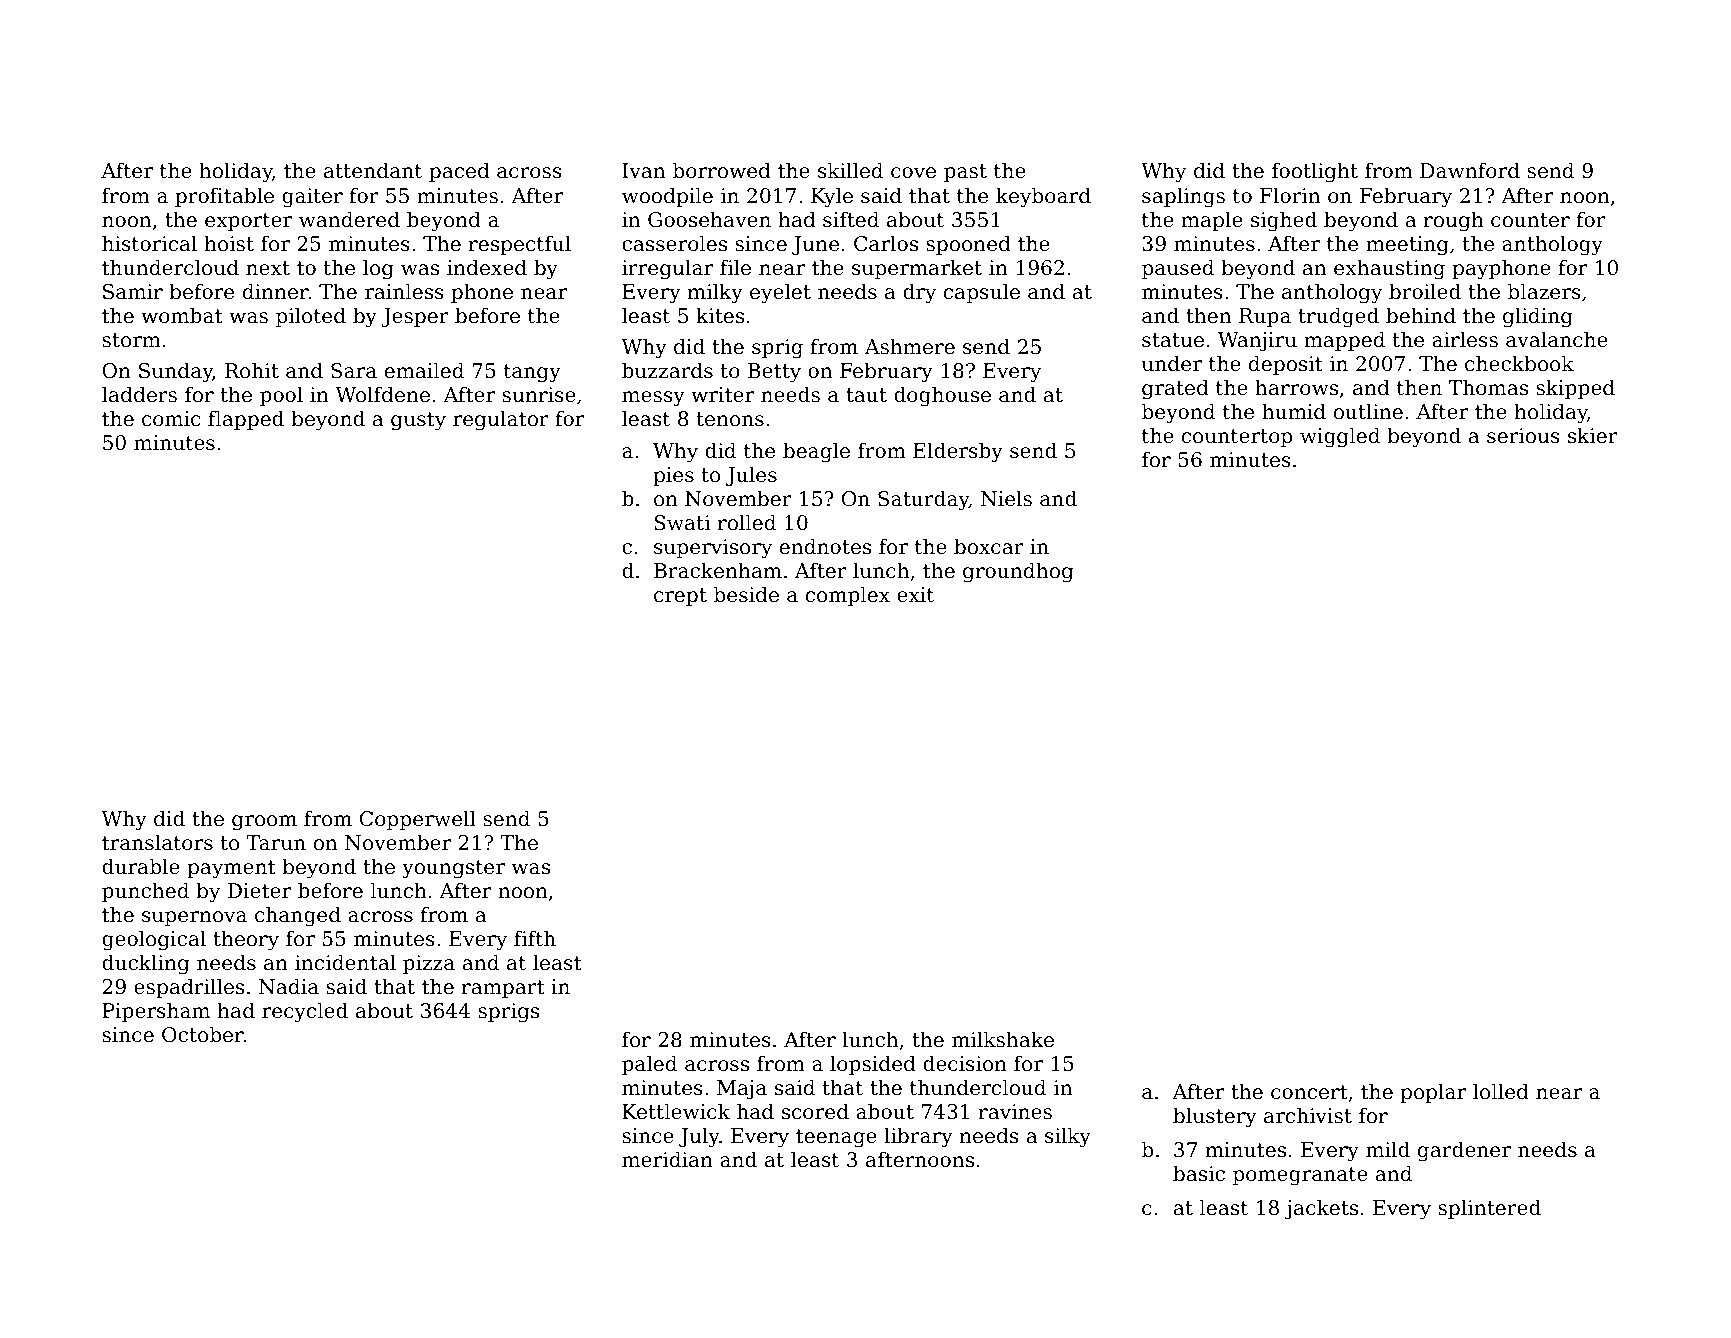 This image has height=1338, width=1731. I want to click on borrowed, so click(722, 170).
